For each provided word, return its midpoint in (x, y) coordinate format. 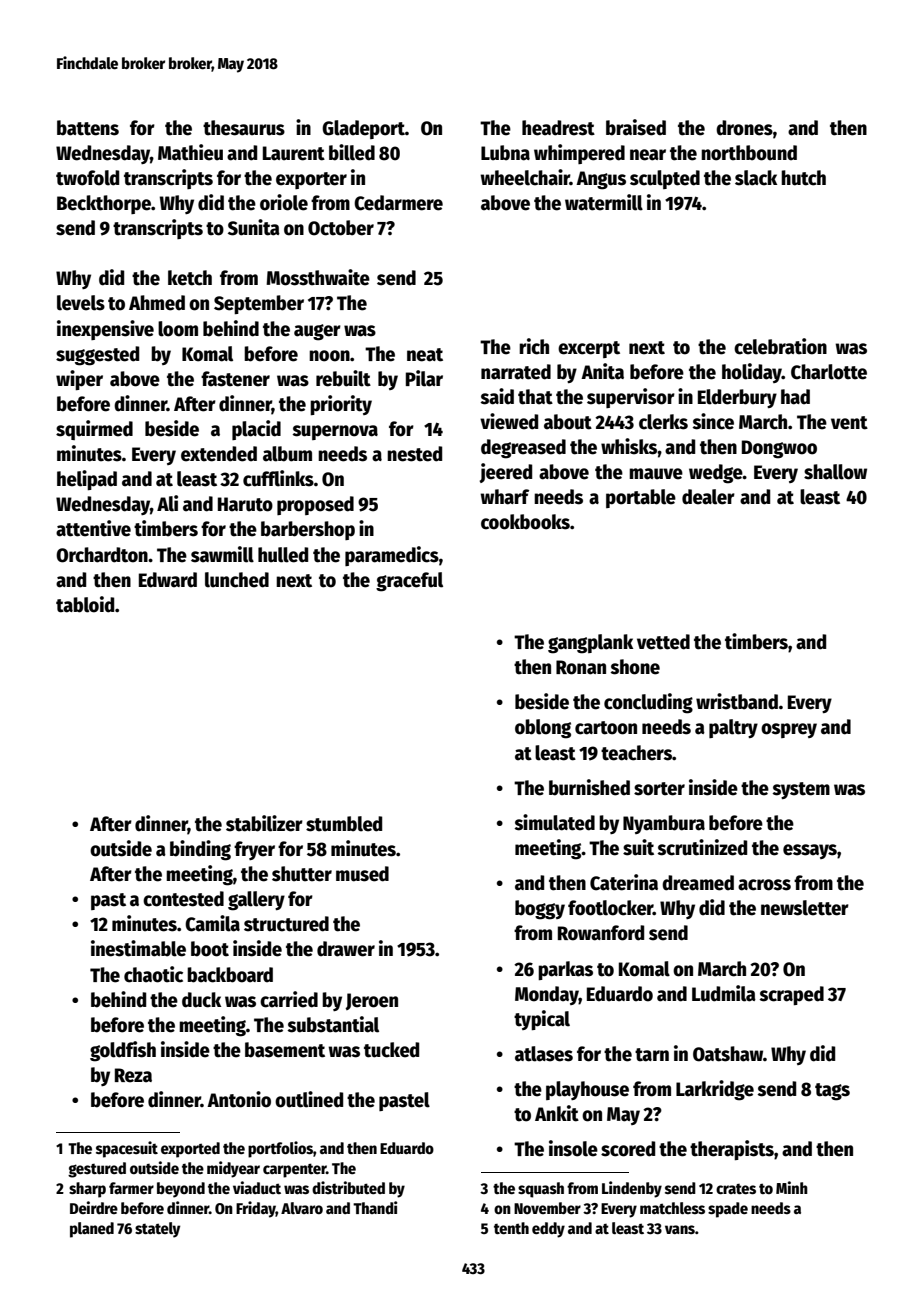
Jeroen (371, 1001)
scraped (791, 995)
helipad (87, 480)
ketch (190, 278)
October (341, 228)
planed (92, 1230)
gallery (256, 901)
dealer (708, 497)
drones (744, 128)
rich (534, 346)
